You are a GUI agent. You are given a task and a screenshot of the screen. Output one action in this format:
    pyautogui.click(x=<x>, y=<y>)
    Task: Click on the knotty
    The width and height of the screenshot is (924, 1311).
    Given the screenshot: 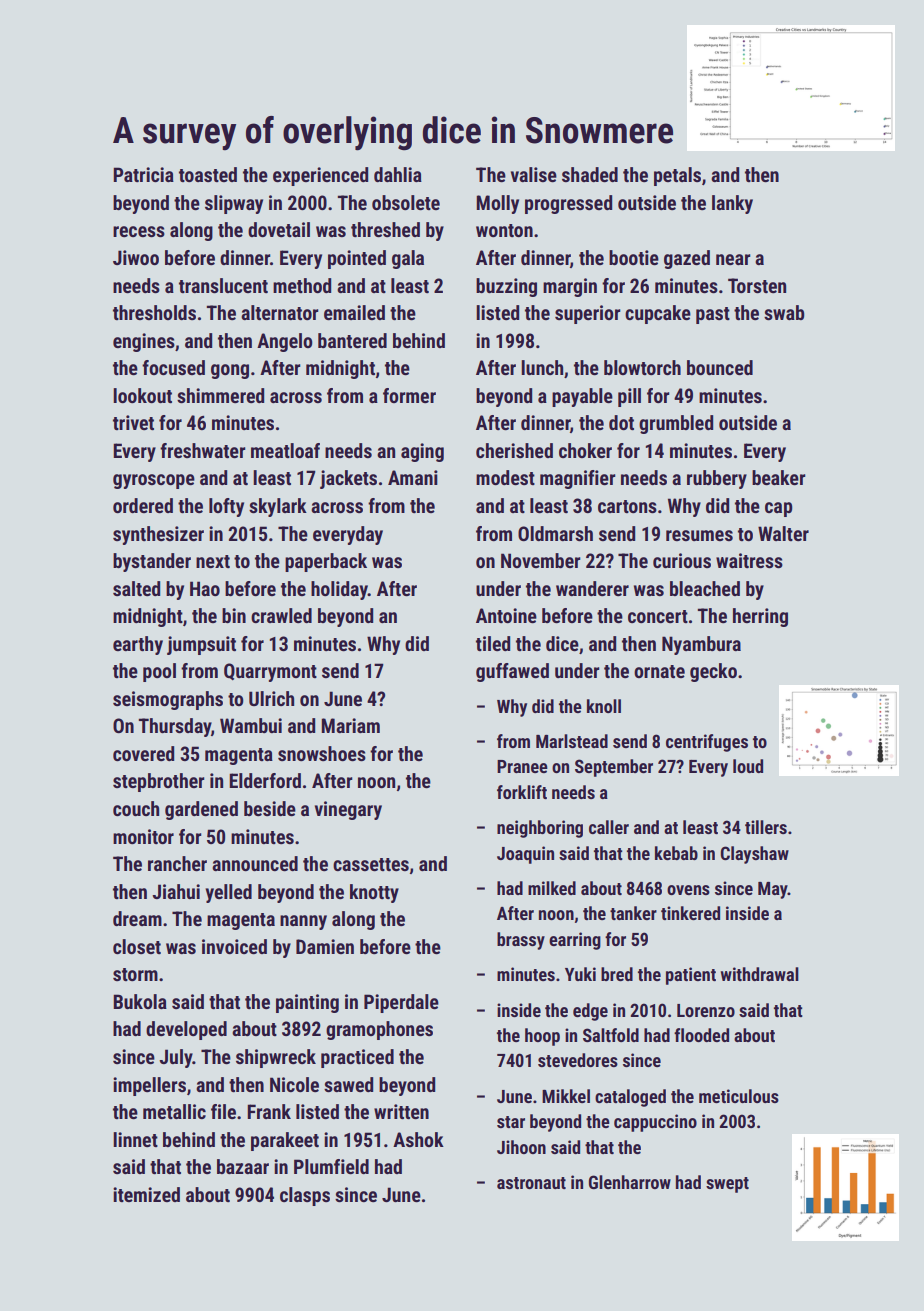 What is the action you would take?
    pyautogui.click(x=374, y=893)
